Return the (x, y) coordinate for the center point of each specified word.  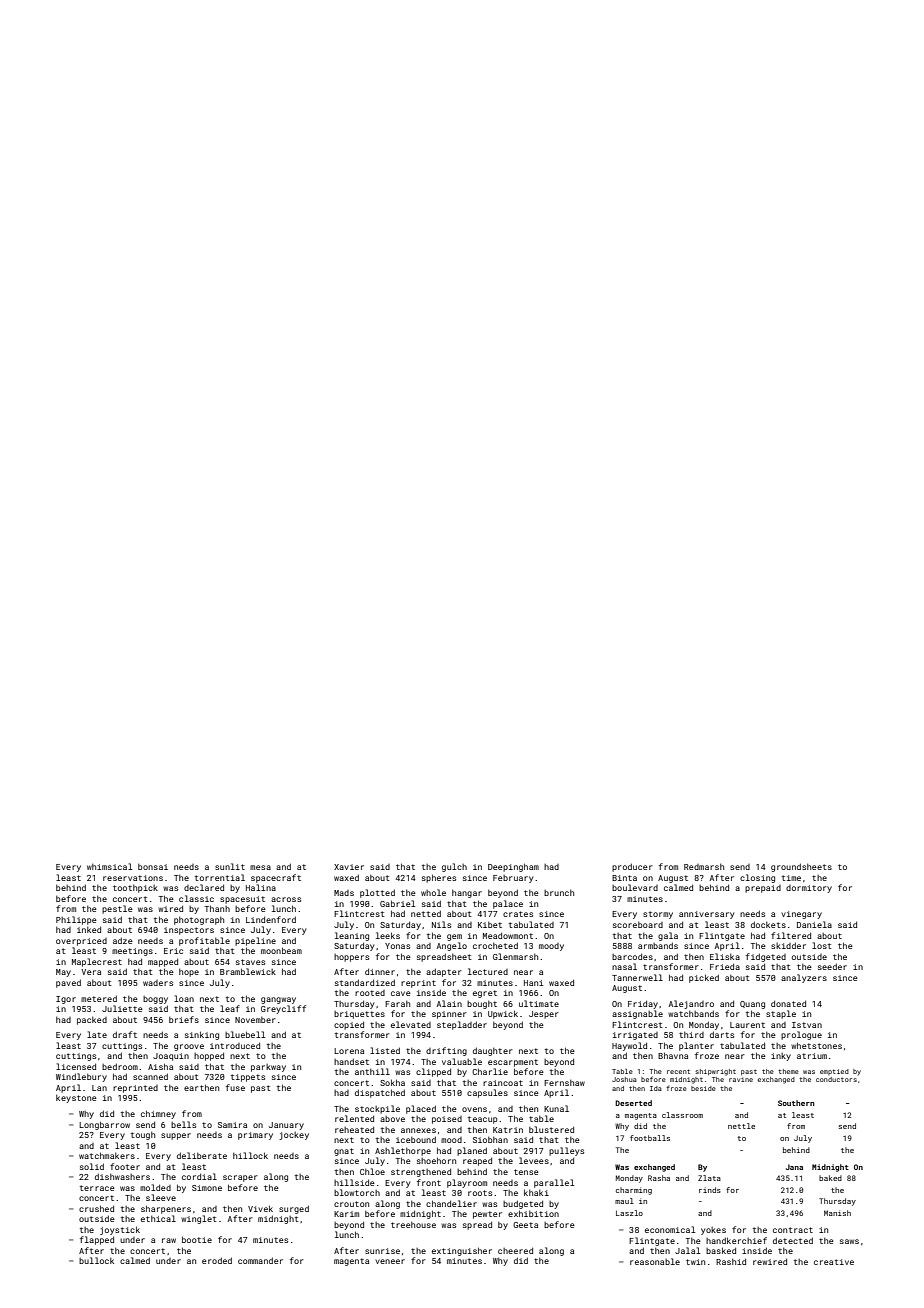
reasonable (655, 1261)
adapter (444, 972)
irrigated (635, 1036)
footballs (650, 1138)
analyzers (804, 978)
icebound (416, 1139)
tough (143, 1136)
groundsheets (801, 867)
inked (89, 929)
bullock (96, 1260)
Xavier (349, 867)
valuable (462, 1061)
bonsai (153, 867)
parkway (268, 1068)
